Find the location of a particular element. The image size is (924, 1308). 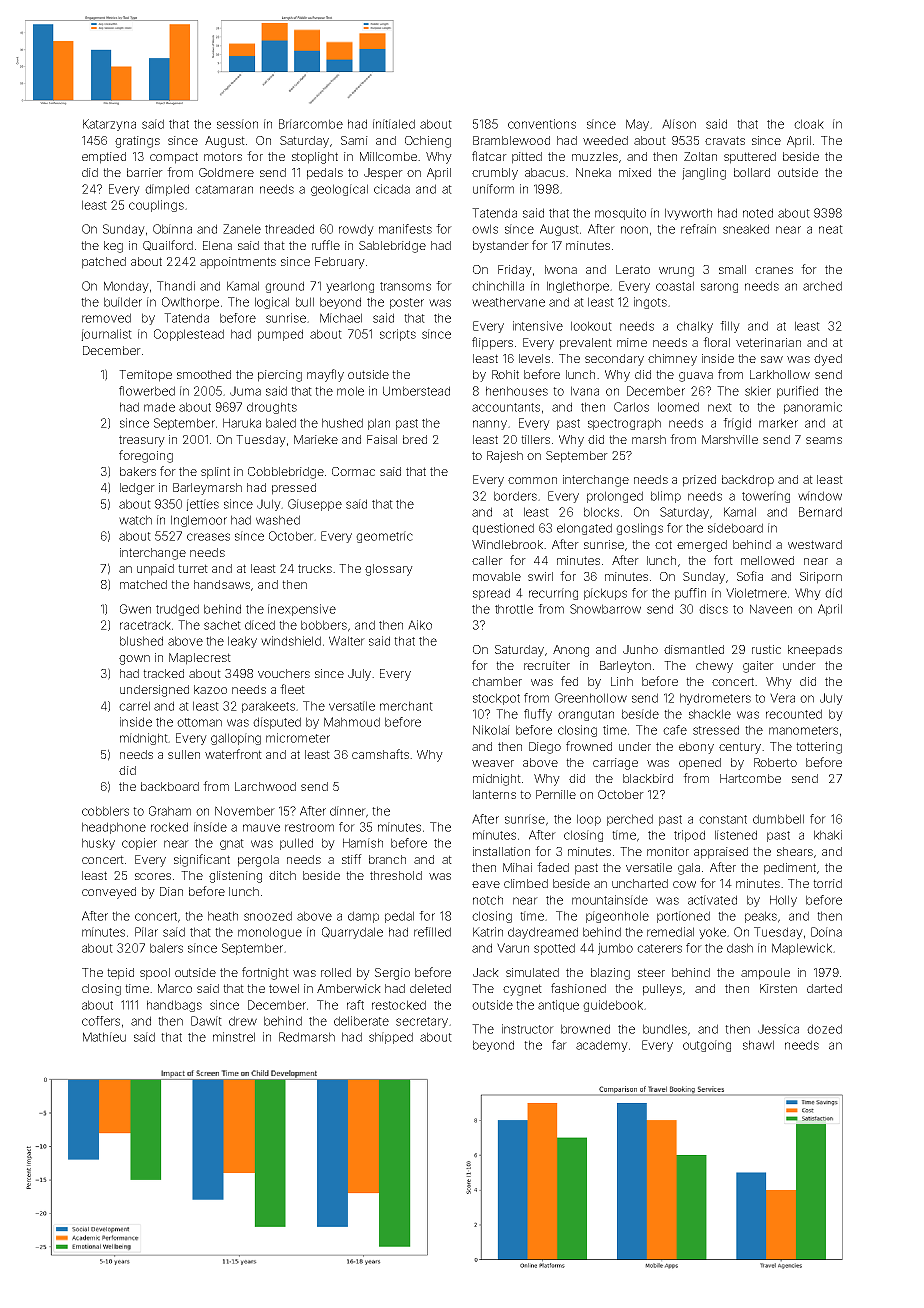

catamaran is located at coordinates (224, 189).
